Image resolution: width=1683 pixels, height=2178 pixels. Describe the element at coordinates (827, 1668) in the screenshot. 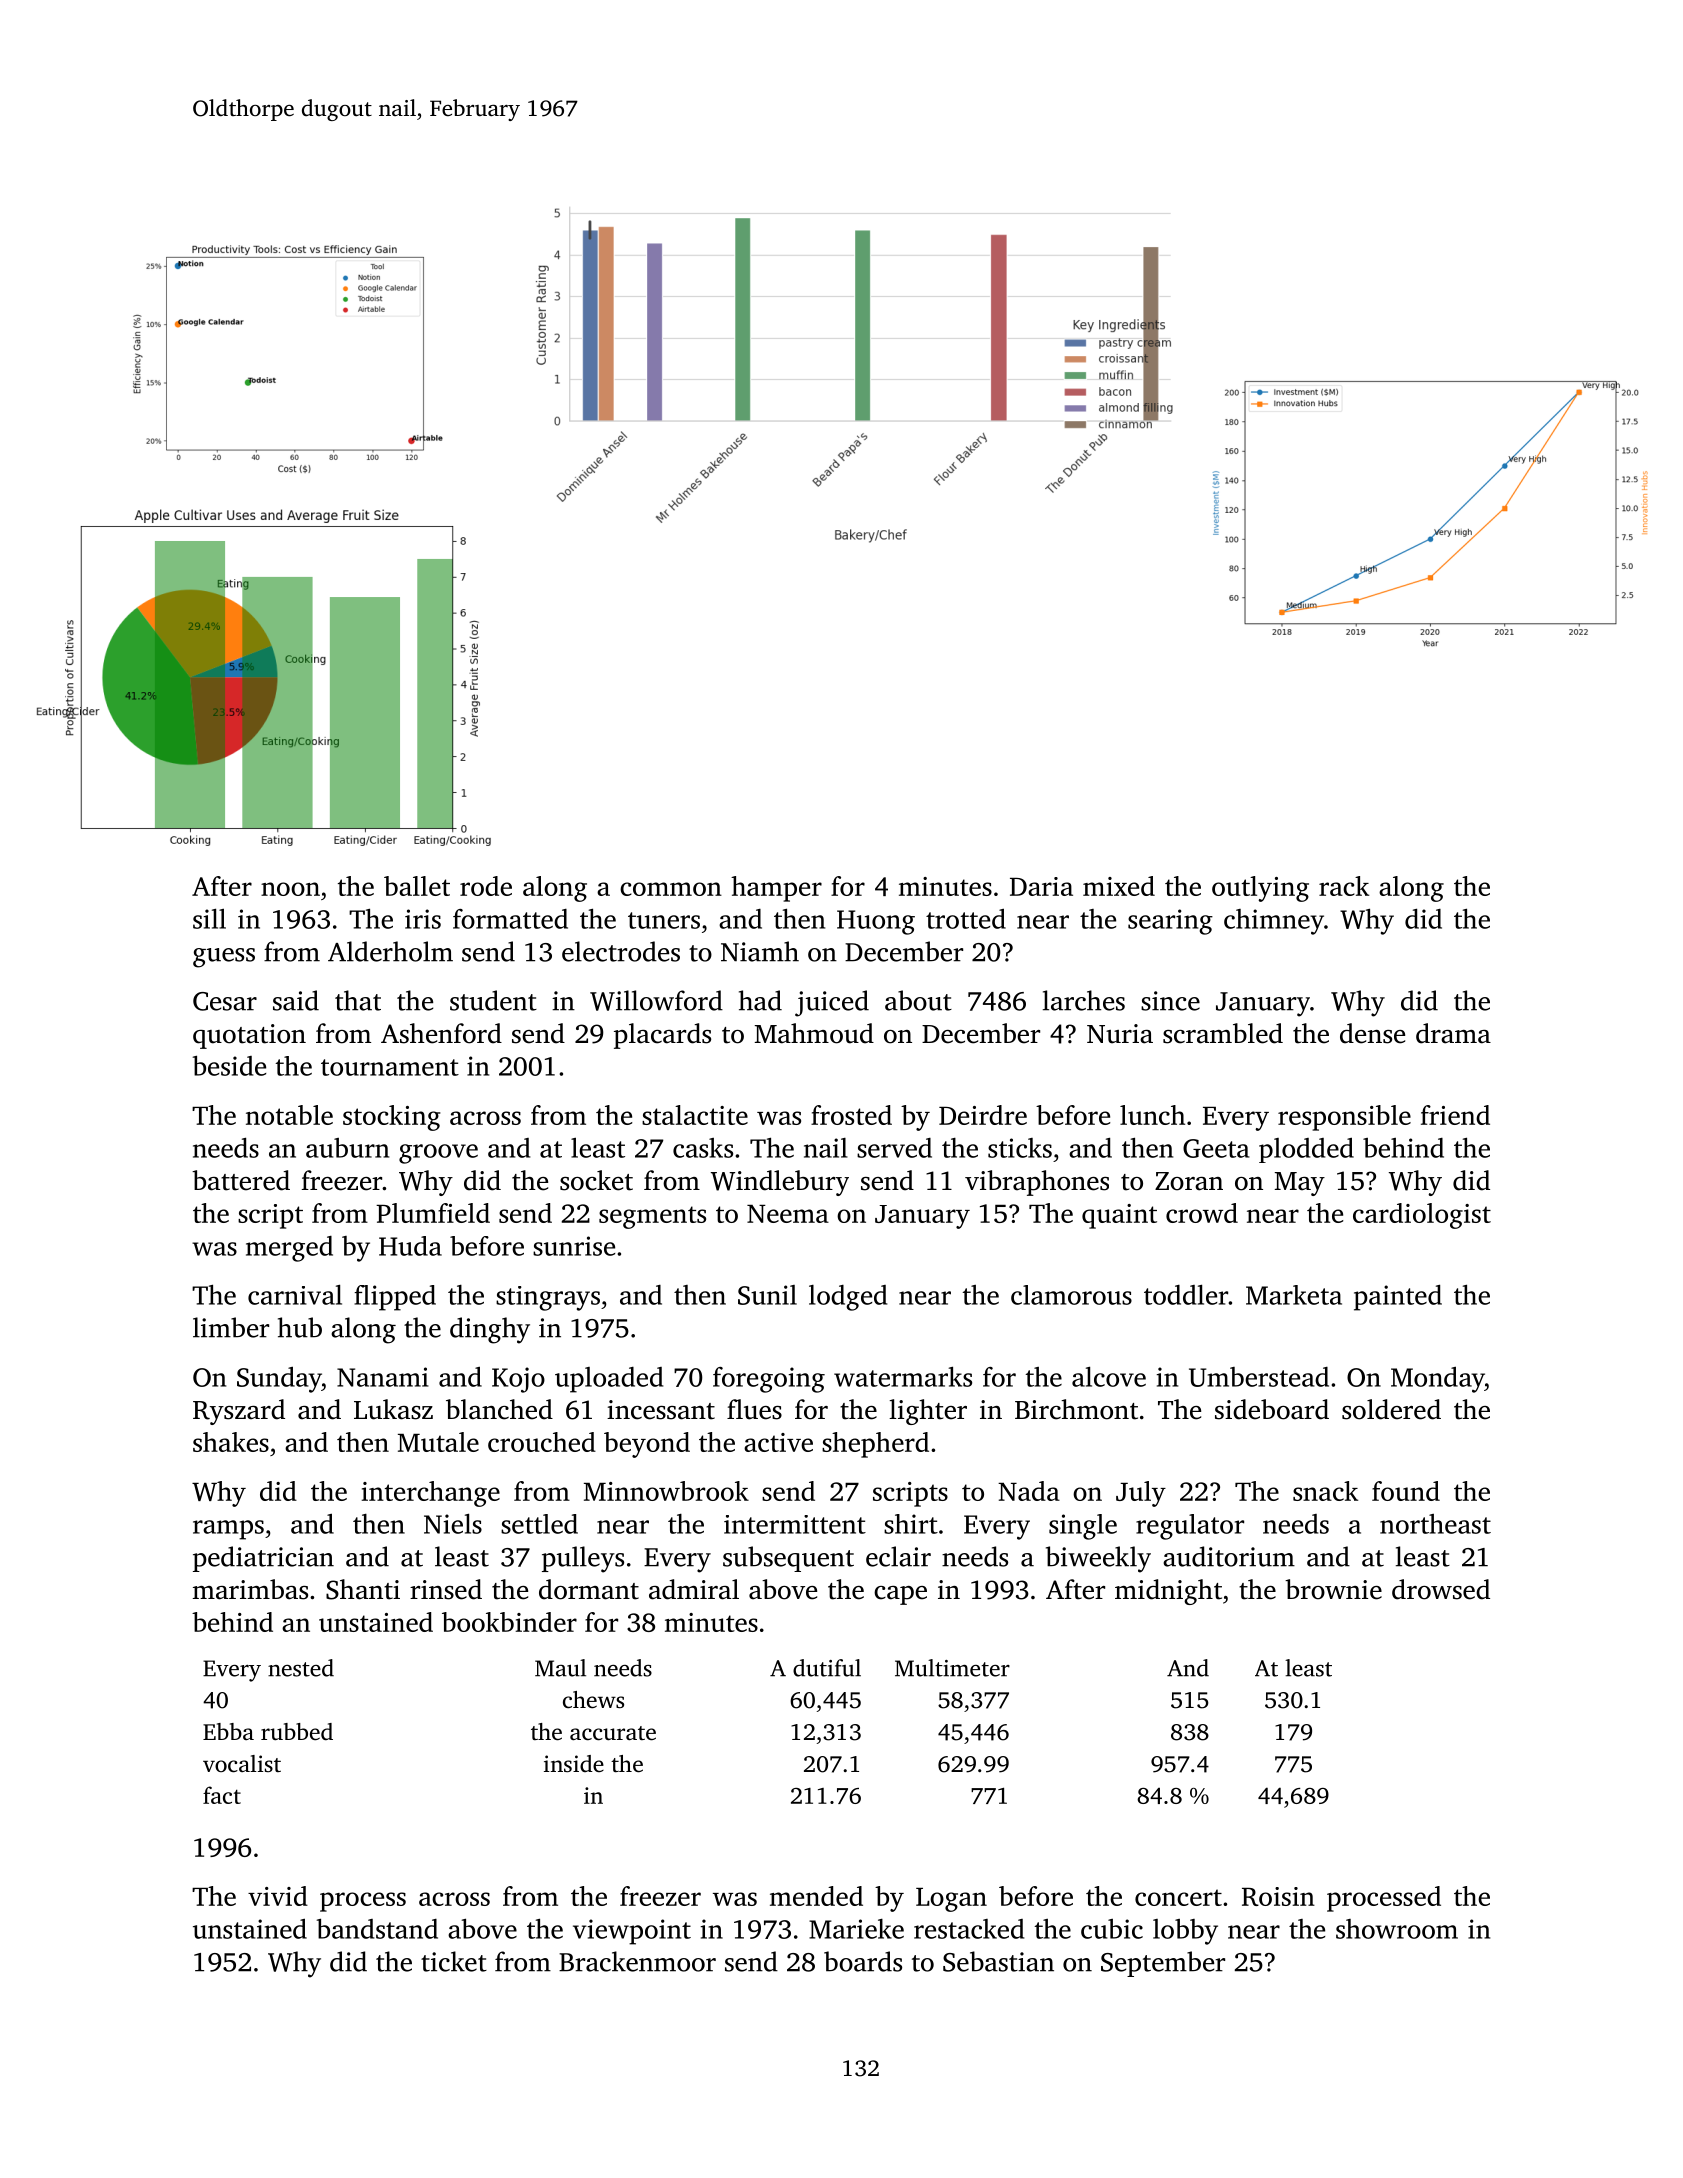

I see `dutiful` at that location.
